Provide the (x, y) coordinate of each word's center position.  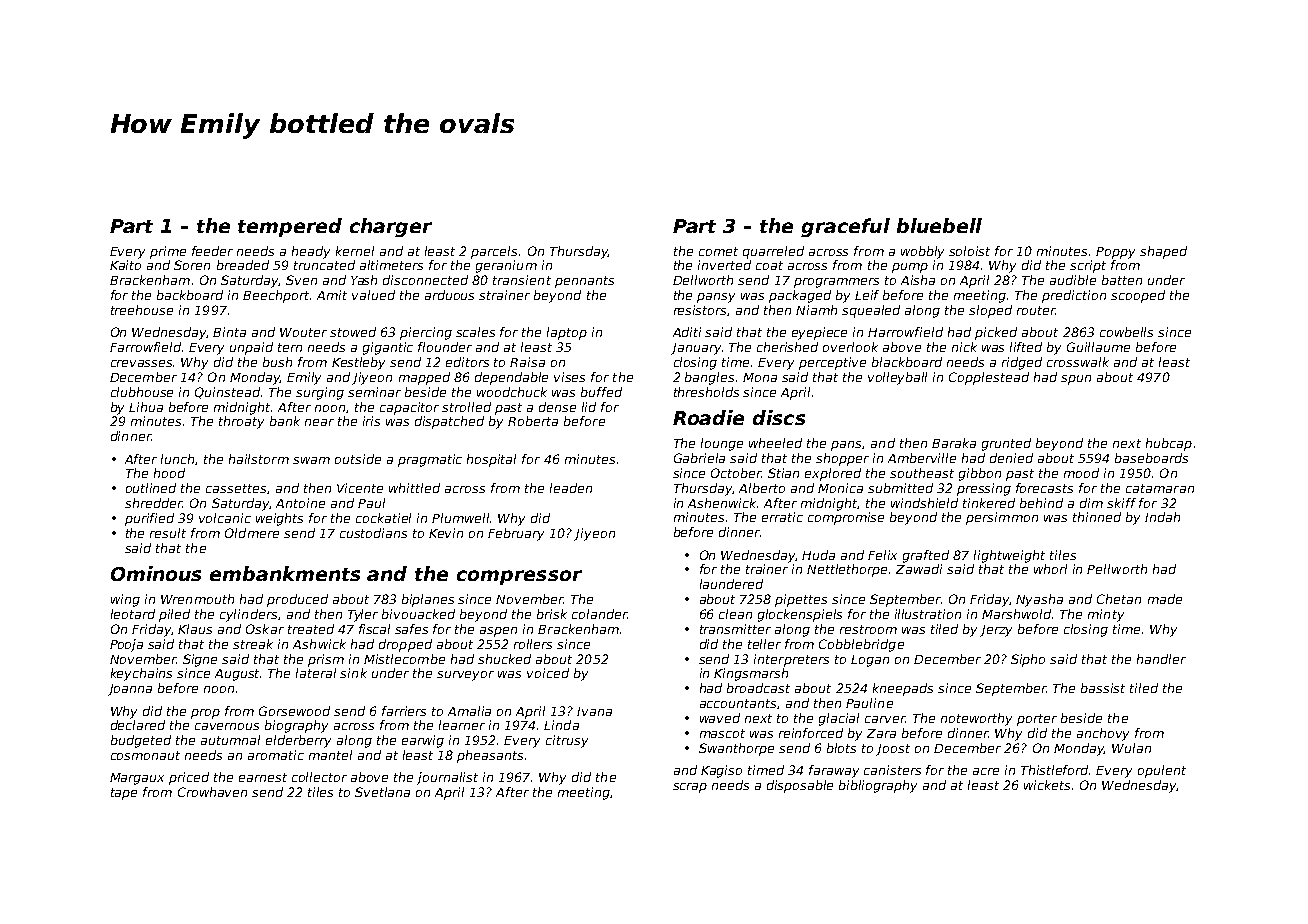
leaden (571, 488)
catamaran (1160, 488)
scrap (690, 788)
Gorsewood (294, 711)
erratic (782, 517)
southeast (922, 473)
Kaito (125, 265)
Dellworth (703, 280)
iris (371, 421)
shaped (1163, 252)
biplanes (428, 600)
